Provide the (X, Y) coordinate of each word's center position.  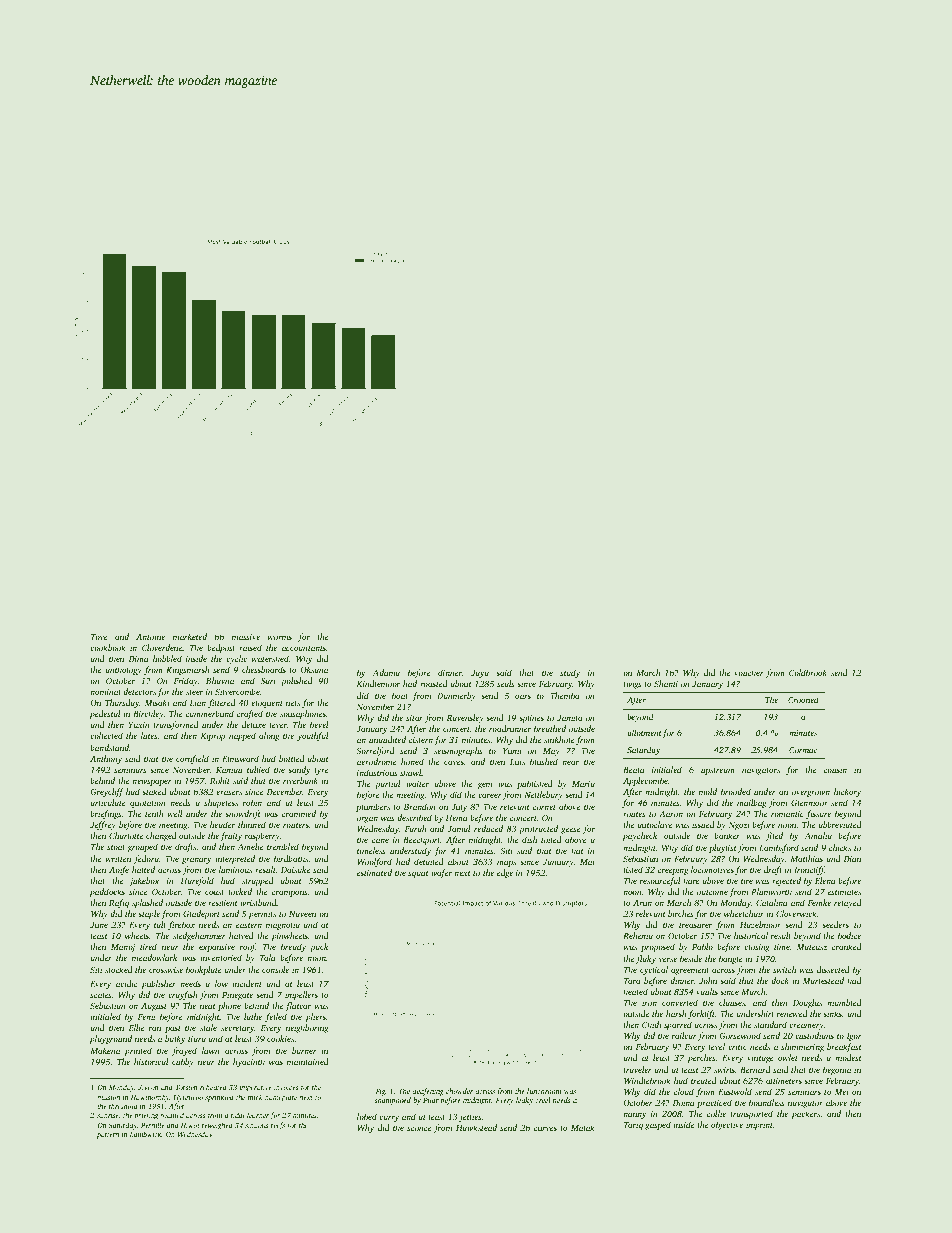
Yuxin (139, 725)
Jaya (480, 674)
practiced (714, 1103)
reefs (278, 1126)
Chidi (652, 1024)
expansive (217, 948)
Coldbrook (808, 672)
